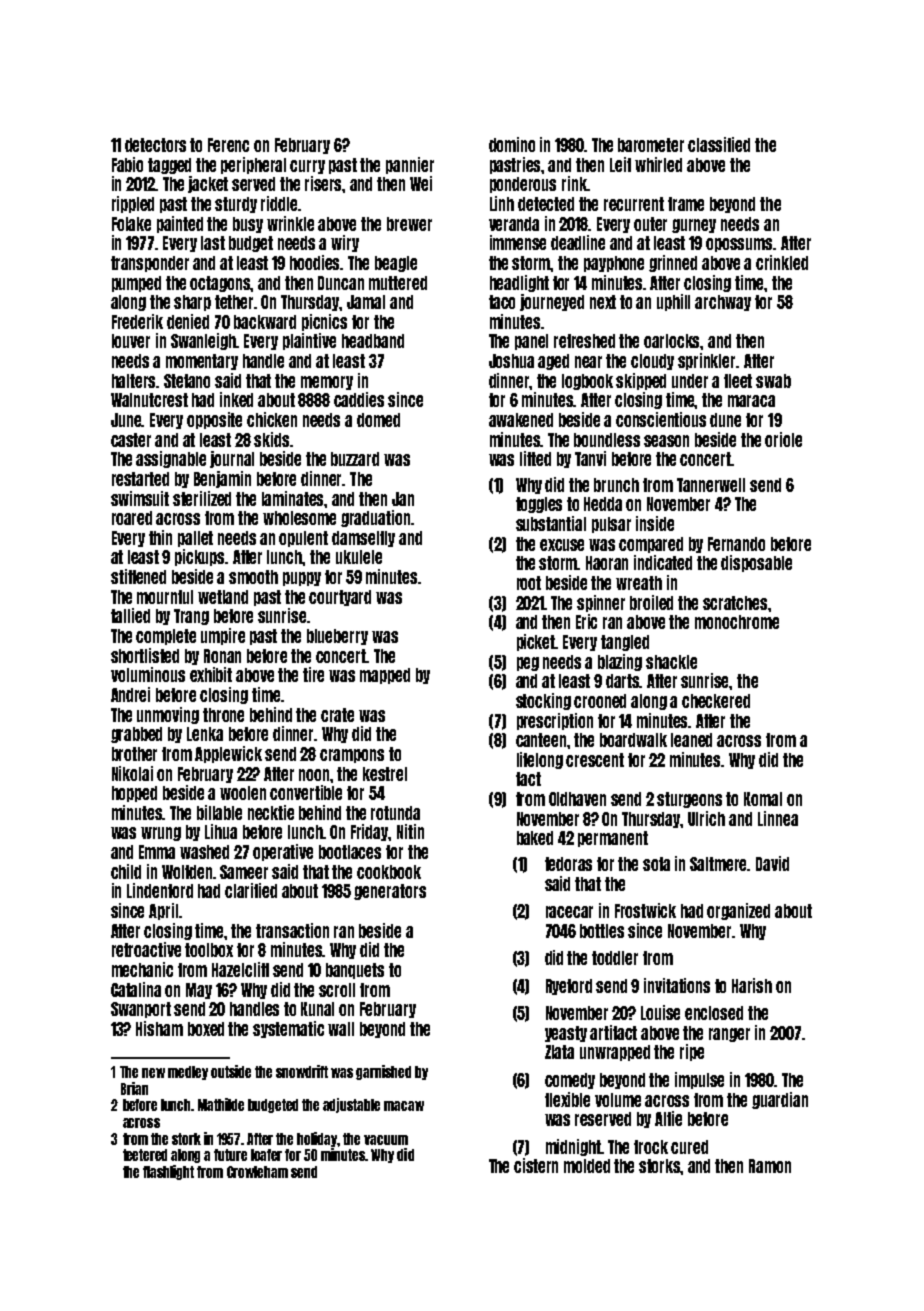 This document has width=924, height=1311. Describe the element at coordinates (359, 399) in the document. I see `caddies` at that location.
